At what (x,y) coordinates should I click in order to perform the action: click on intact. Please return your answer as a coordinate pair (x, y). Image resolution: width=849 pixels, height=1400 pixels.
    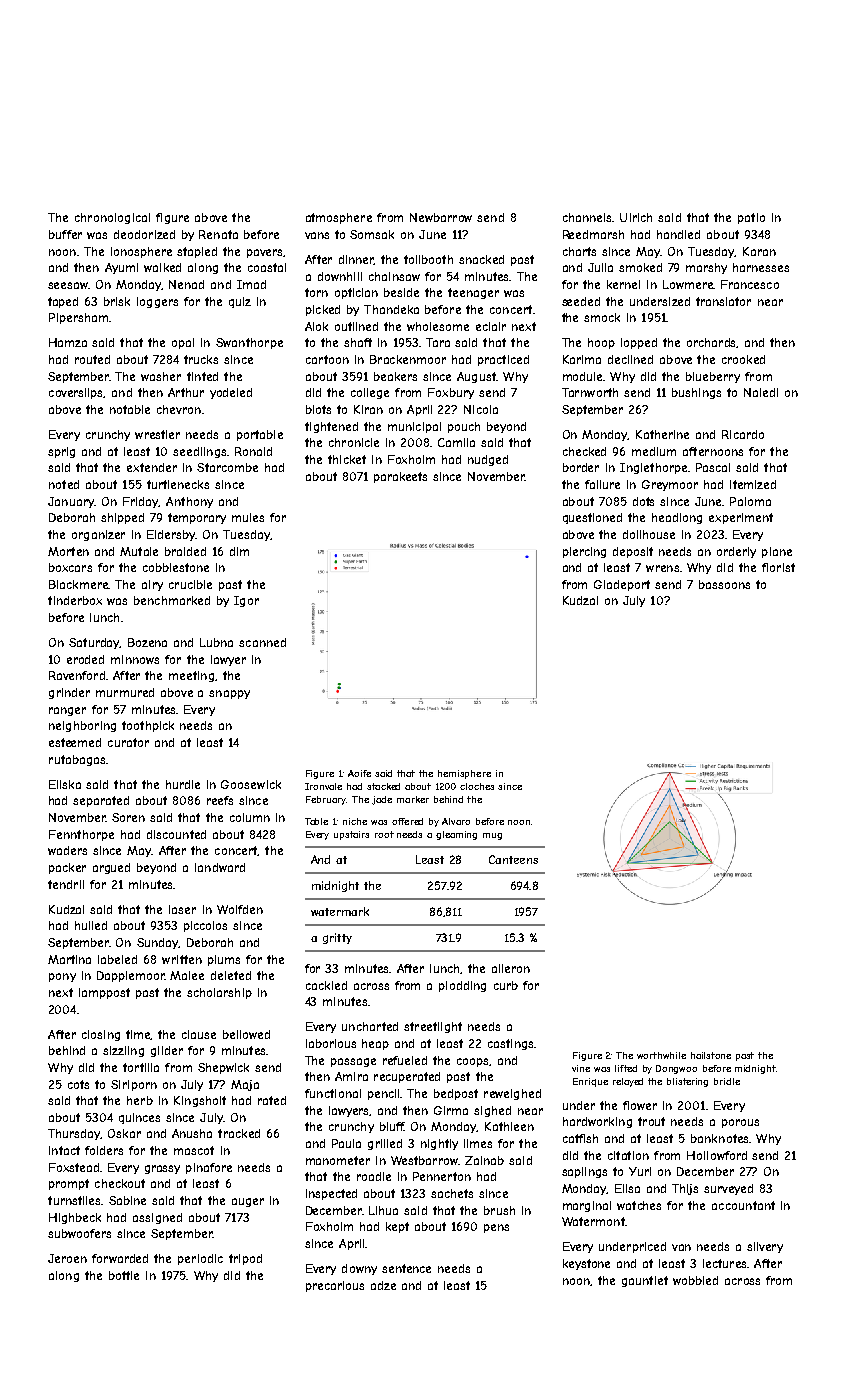
    Looking at the image, I should click on (64, 1150).
